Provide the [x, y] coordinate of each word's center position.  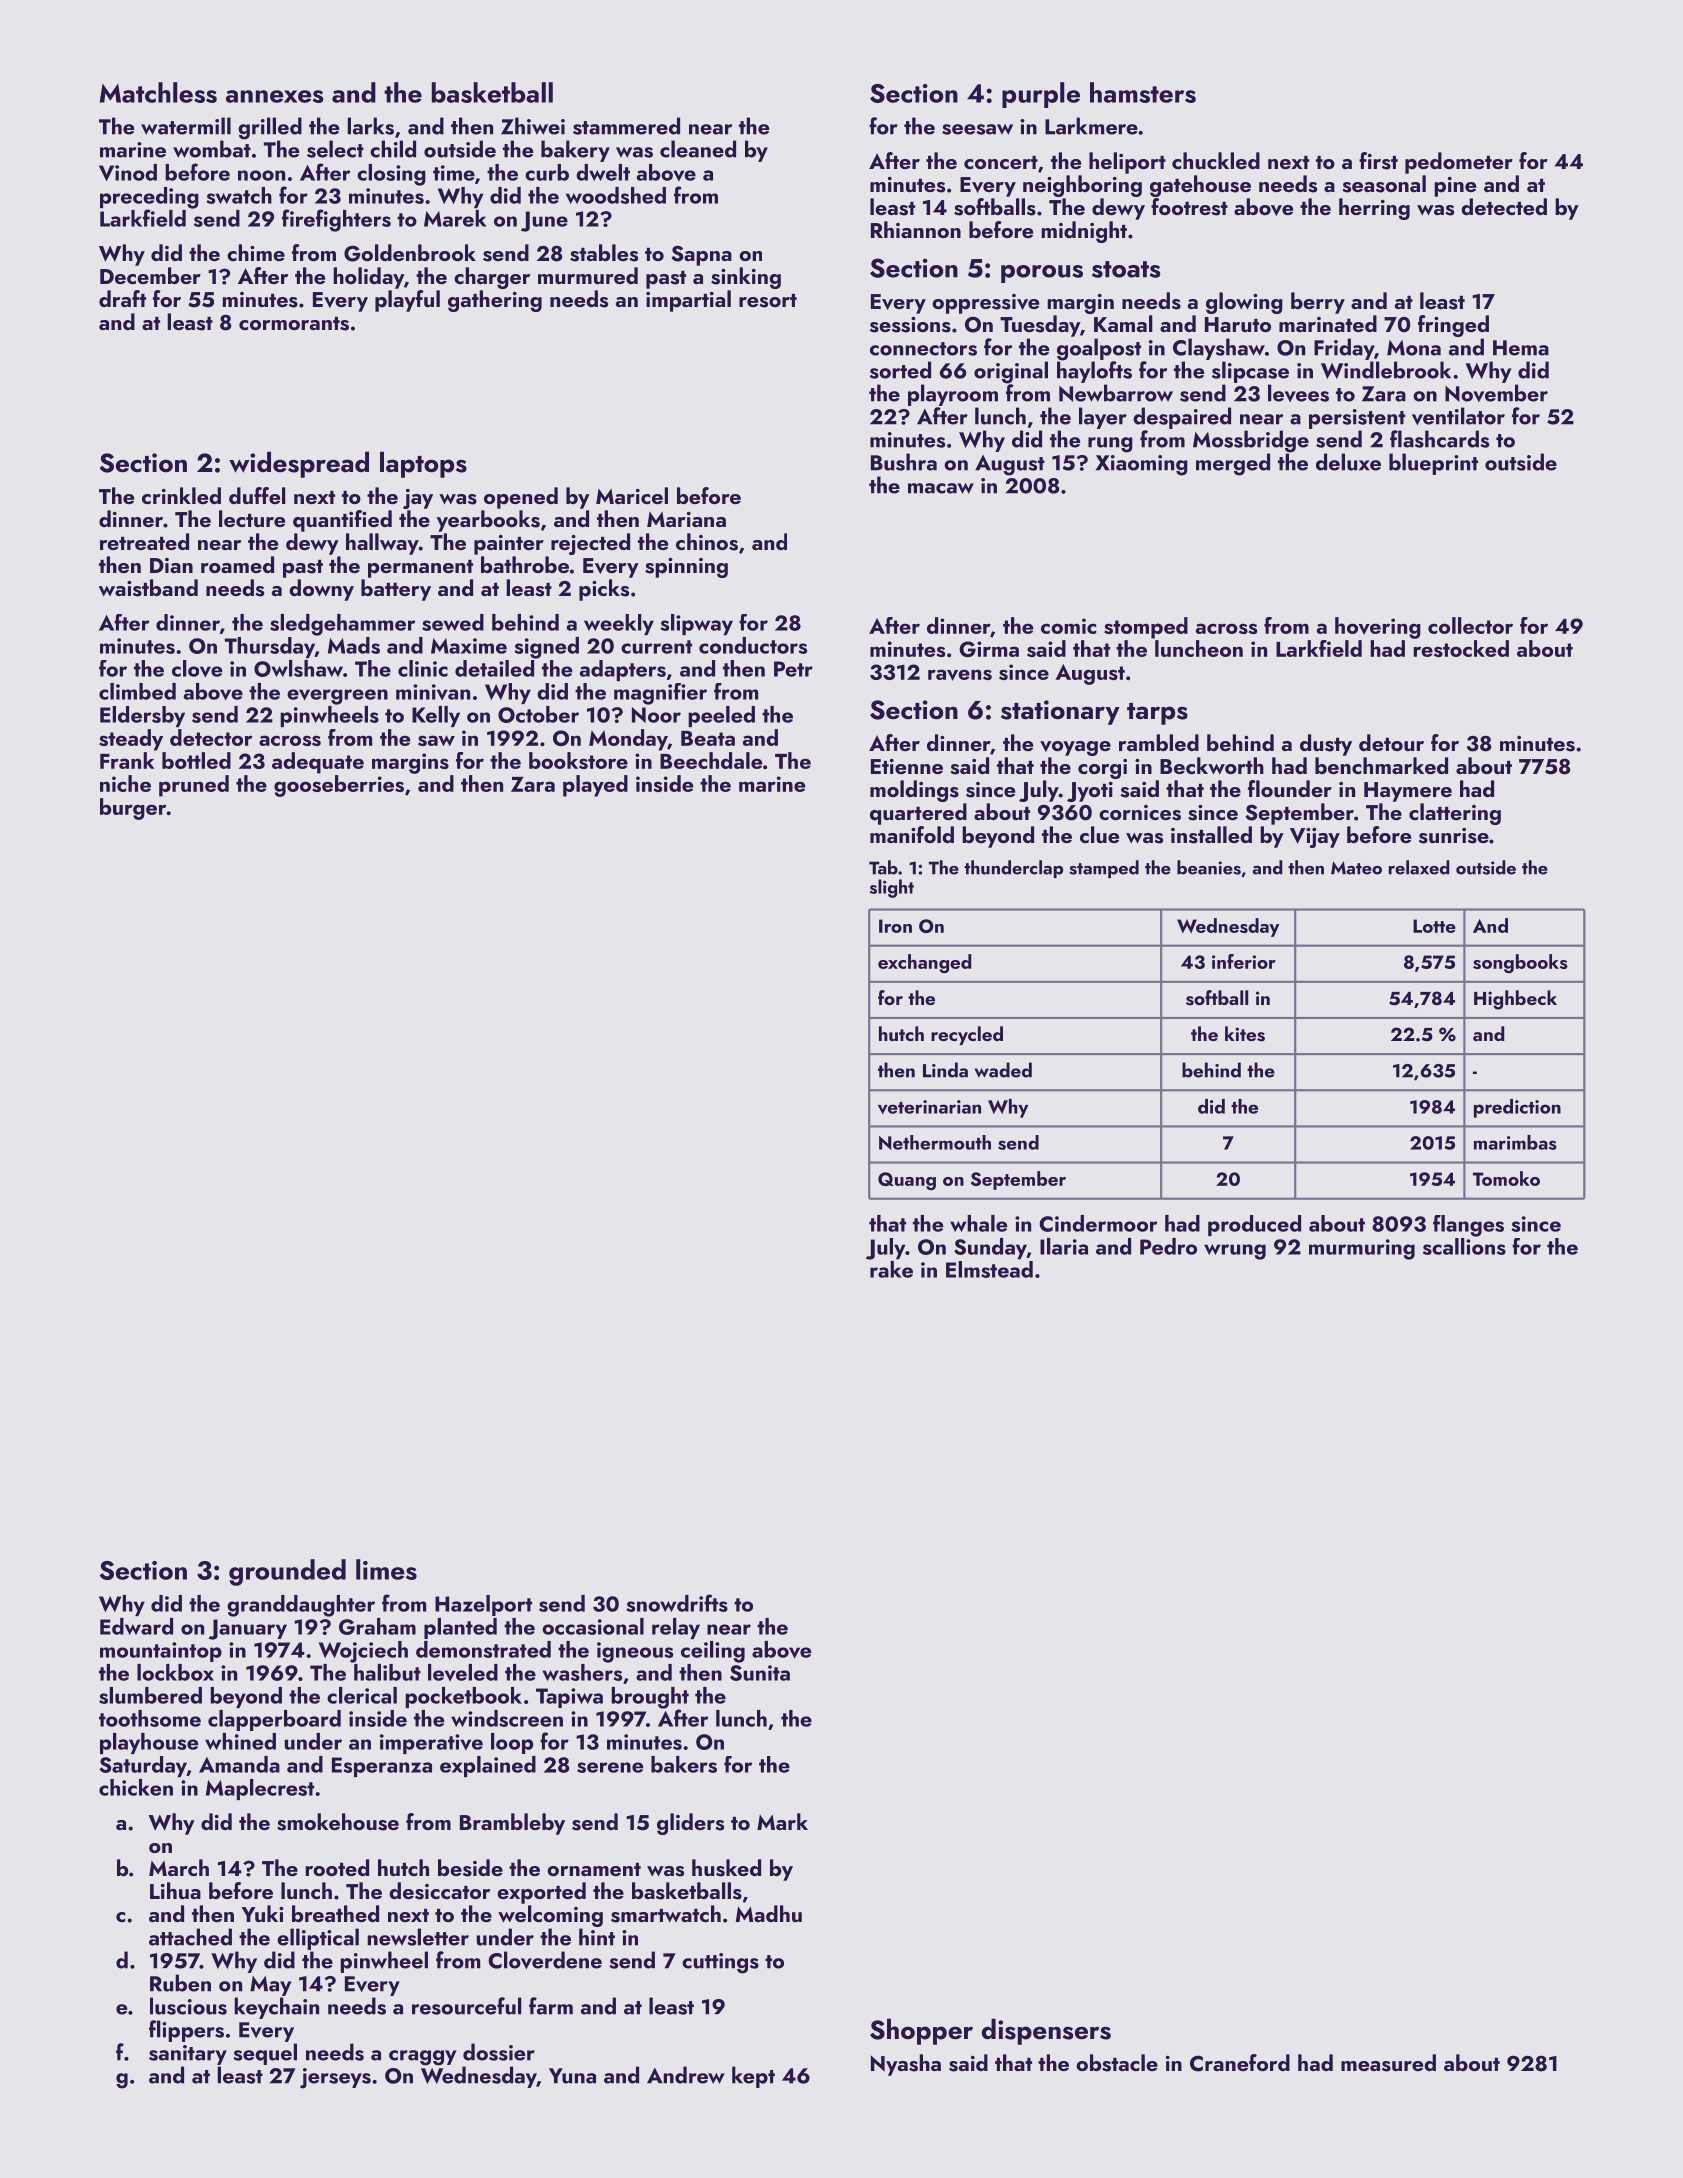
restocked [1461, 648]
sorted [900, 370]
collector [1470, 625]
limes [386, 1569]
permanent [420, 569]
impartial [688, 301]
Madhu [769, 1913]
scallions [1464, 1246]
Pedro [1168, 1246]
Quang [907, 1181]
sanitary [188, 2055]
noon [261, 175]
